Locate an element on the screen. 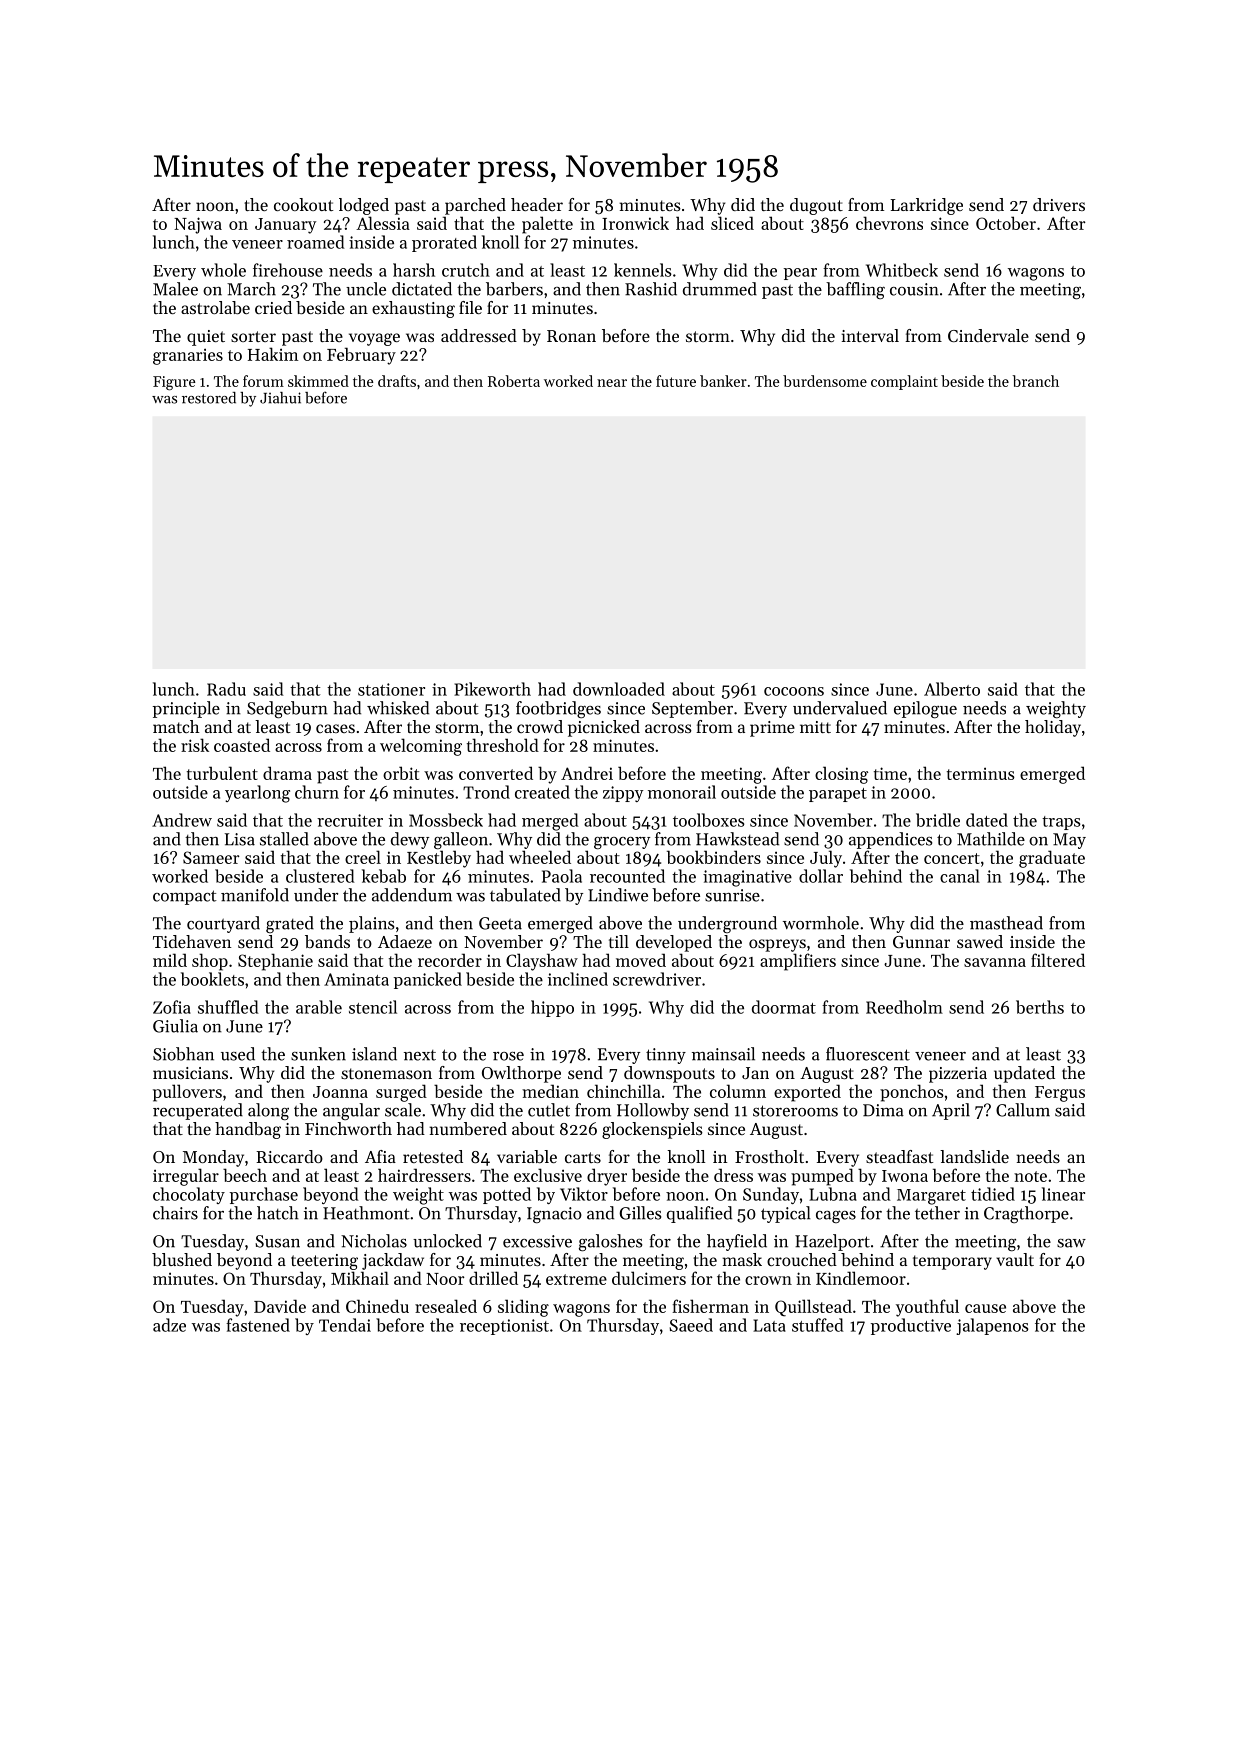  Larkridge is located at coordinates (926, 206).
